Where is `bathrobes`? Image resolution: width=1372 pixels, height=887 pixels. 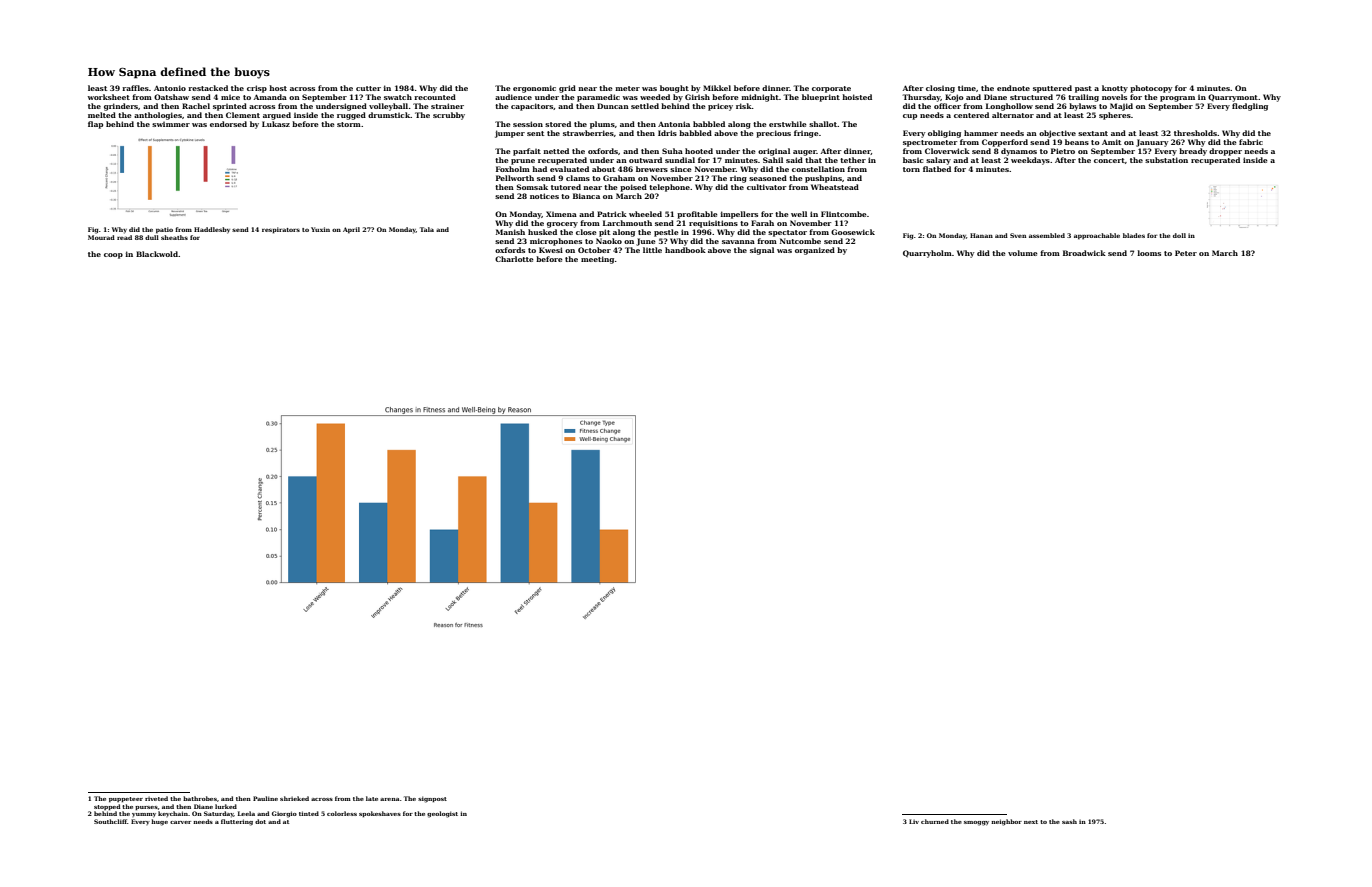 bathrobes is located at coordinates (200, 798).
